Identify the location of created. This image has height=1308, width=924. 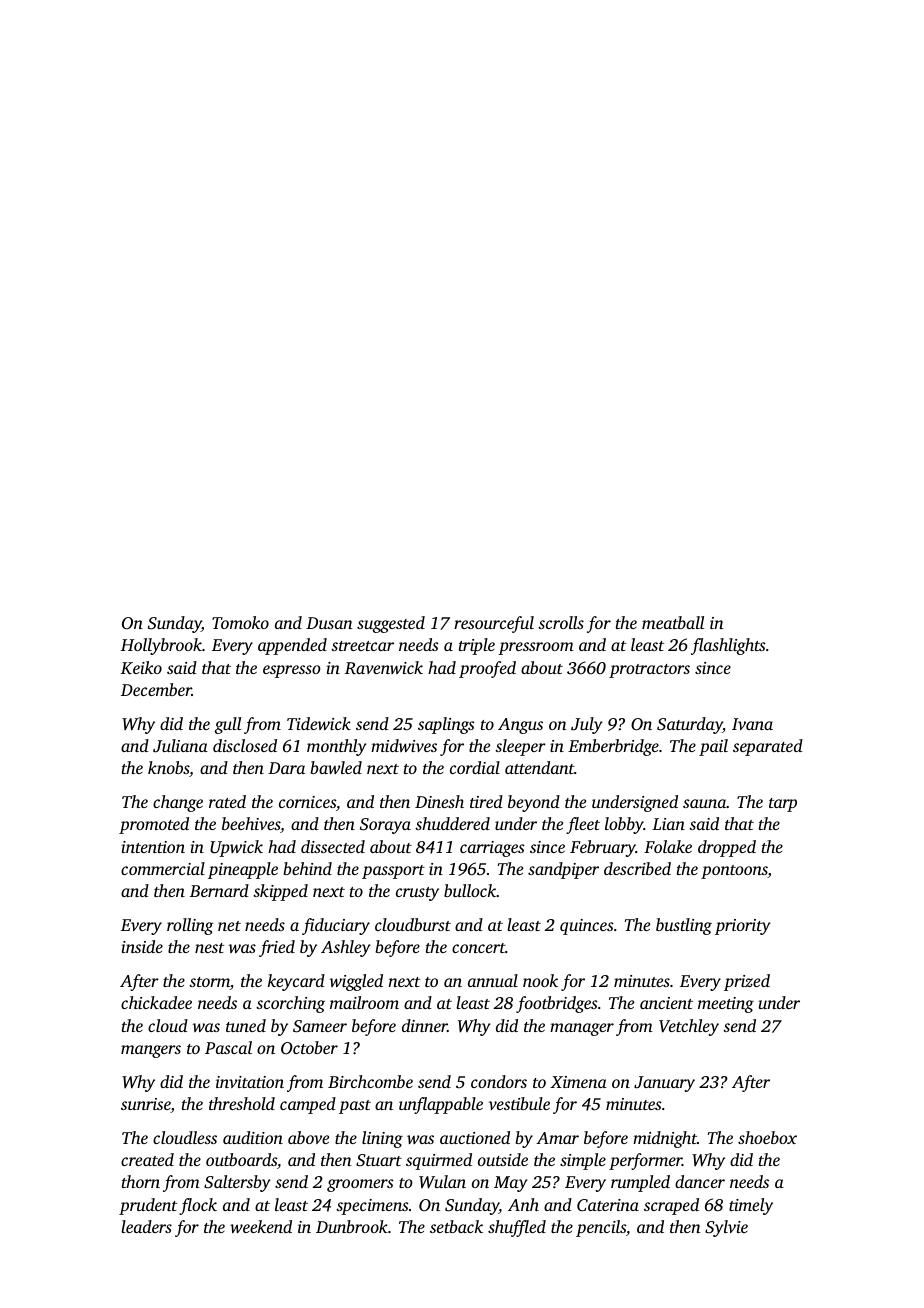
(147, 1159).
